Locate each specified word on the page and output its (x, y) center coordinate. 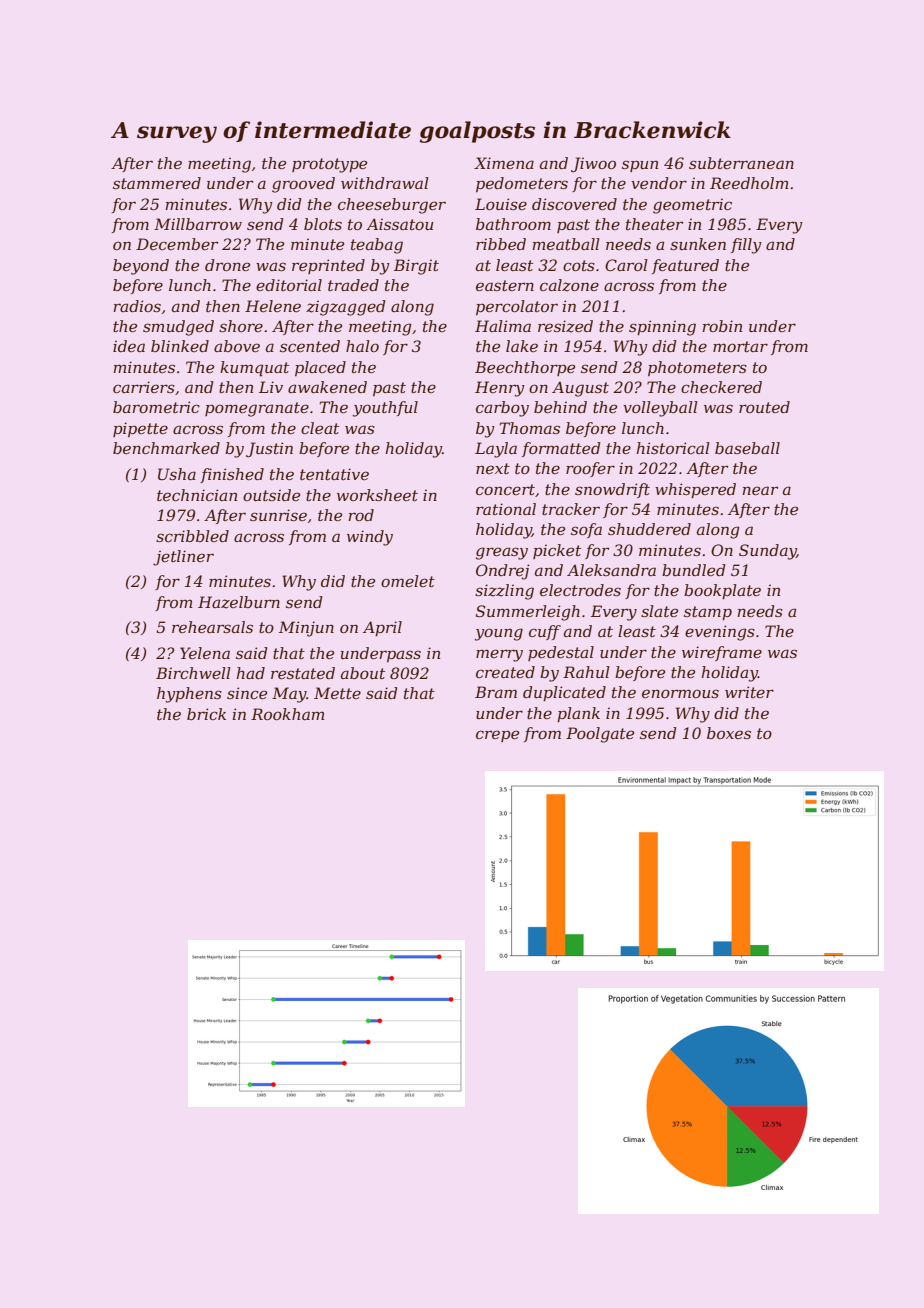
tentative (334, 474)
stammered (157, 183)
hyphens (189, 695)
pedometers (522, 184)
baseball (747, 448)
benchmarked (166, 448)
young (499, 634)
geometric (692, 206)
